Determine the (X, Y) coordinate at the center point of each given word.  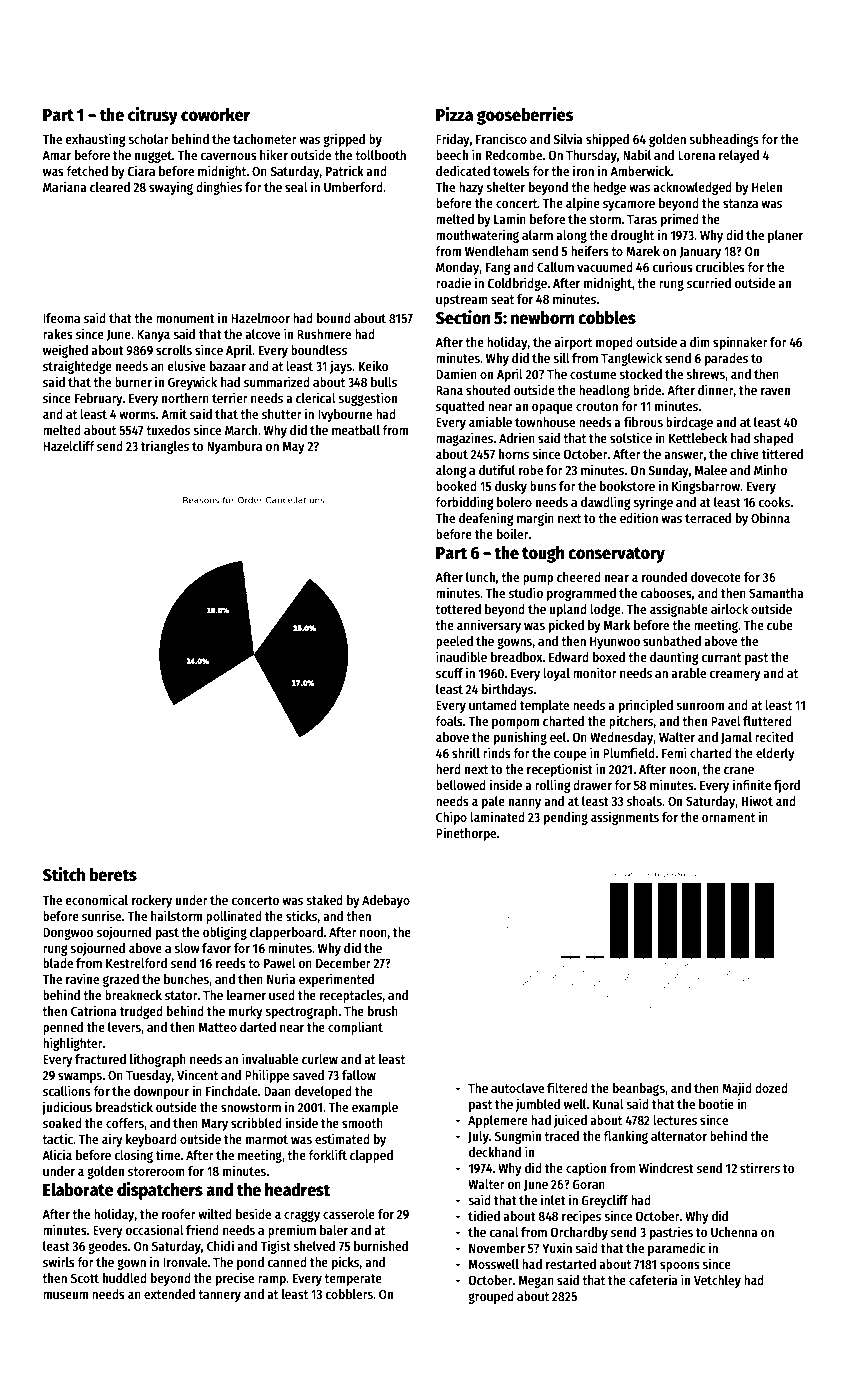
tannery (219, 1296)
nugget (153, 157)
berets (113, 875)
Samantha (776, 593)
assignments (625, 818)
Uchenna (734, 1232)
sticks (302, 915)
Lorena (696, 155)
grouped (491, 1297)
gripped (344, 140)
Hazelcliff (69, 445)
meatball (356, 430)
